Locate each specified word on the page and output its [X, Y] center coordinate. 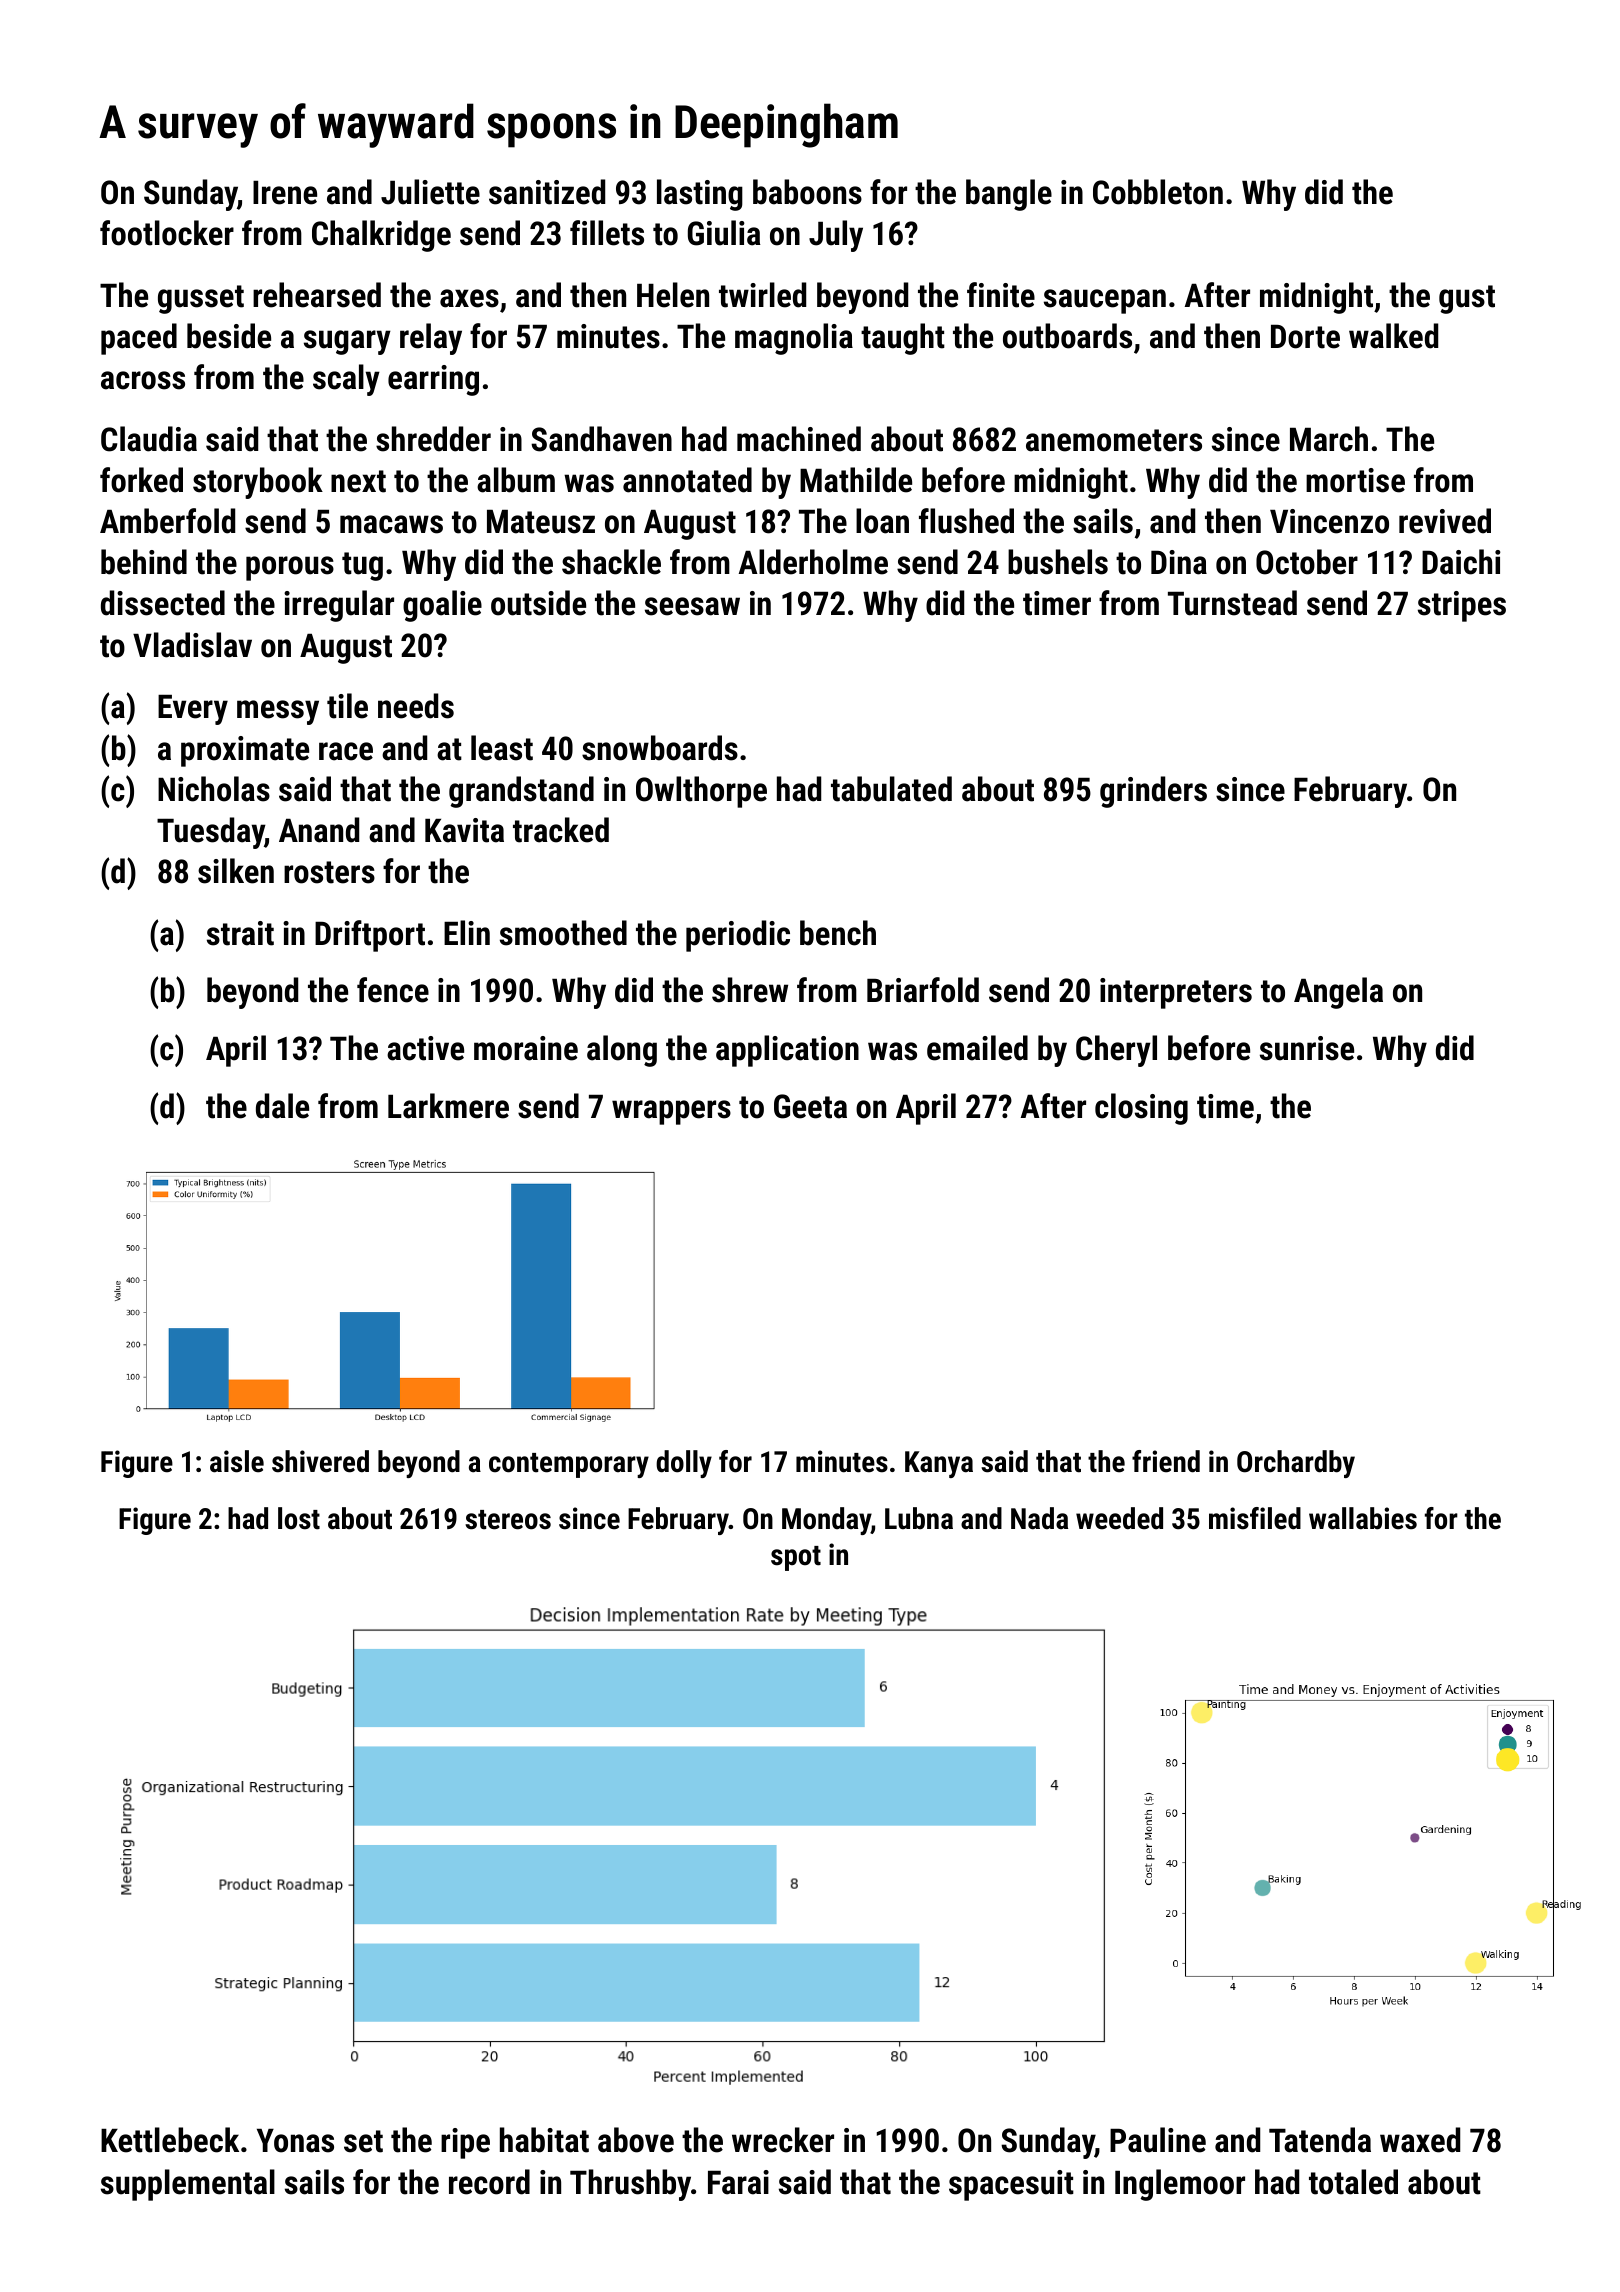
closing [1141, 1109]
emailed [977, 1048]
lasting [700, 195]
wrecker [783, 2140]
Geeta [810, 1106]
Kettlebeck [170, 2140]
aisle [237, 1461]
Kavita [464, 830]
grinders [1153, 792]
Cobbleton [1158, 192]
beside [229, 336]
